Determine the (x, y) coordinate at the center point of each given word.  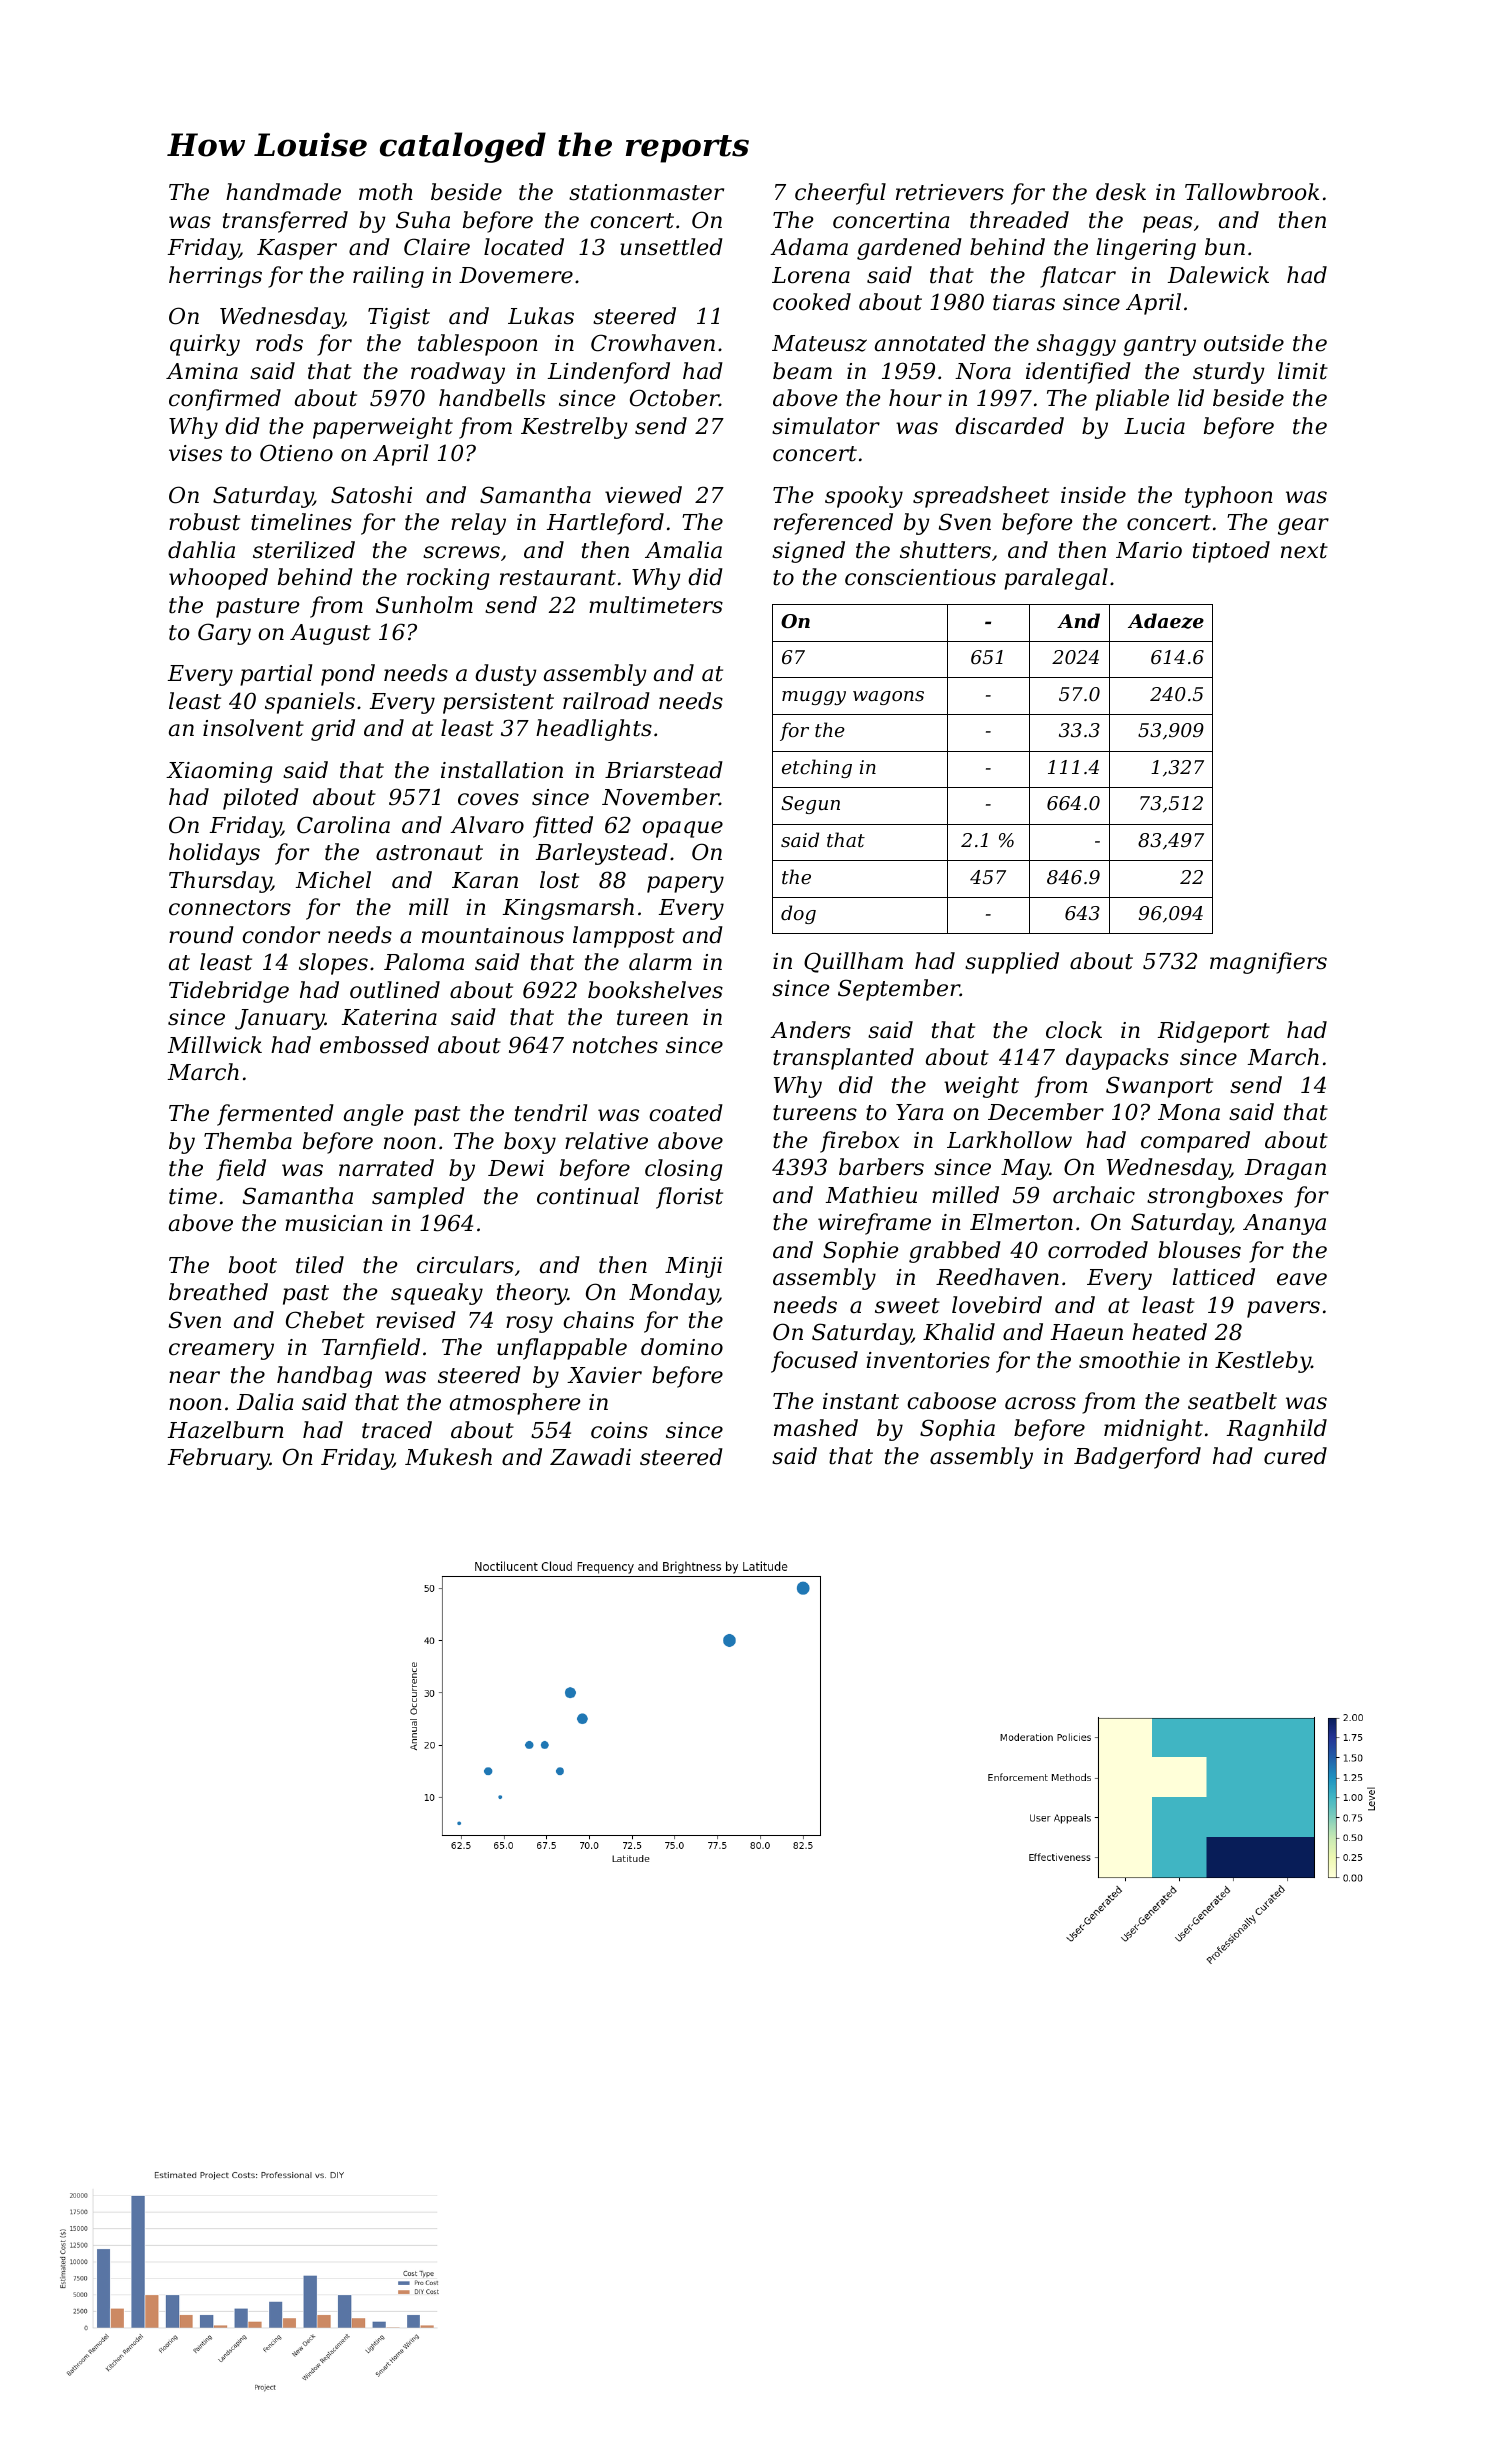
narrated (386, 1168)
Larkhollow (1009, 1140)
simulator (826, 426)
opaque (682, 829)
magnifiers (1268, 963)
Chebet (325, 1320)
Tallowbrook (1252, 192)
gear (1303, 526)
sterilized (304, 550)
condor (281, 935)
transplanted (843, 1059)
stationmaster (646, 192)
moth (386, 192)
